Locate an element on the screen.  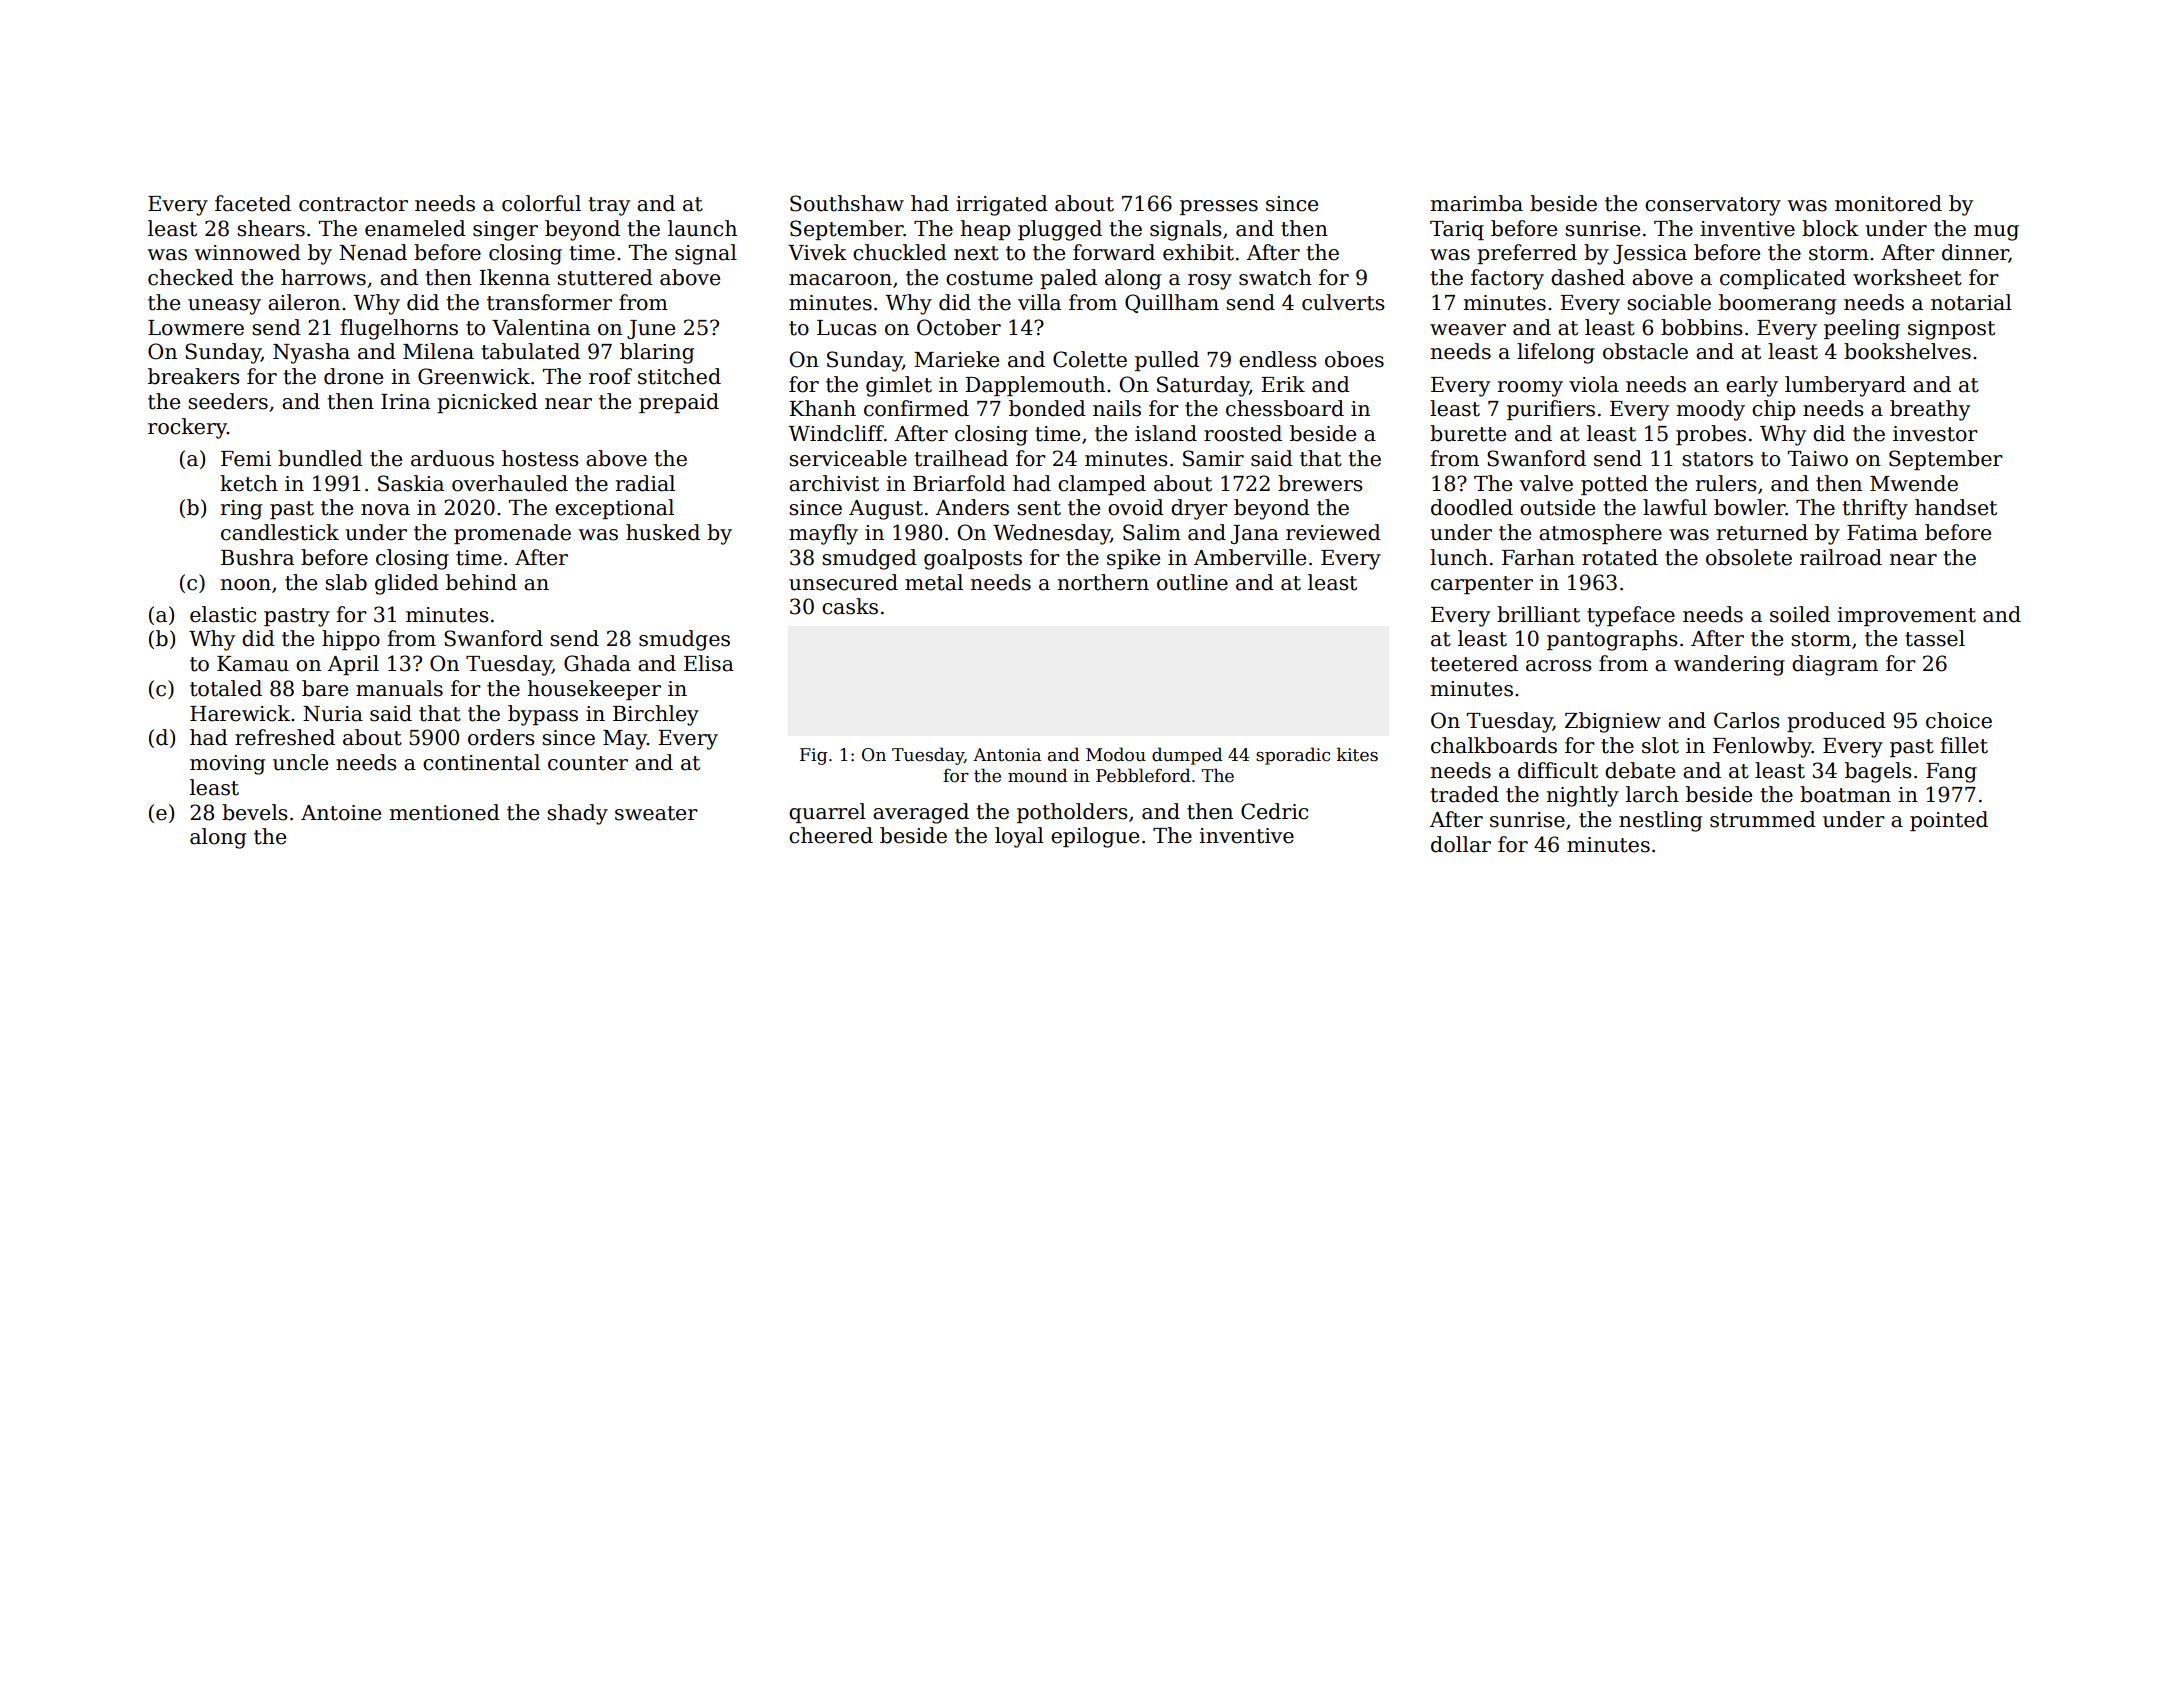
mug is located at coordinates (1996, 233).
